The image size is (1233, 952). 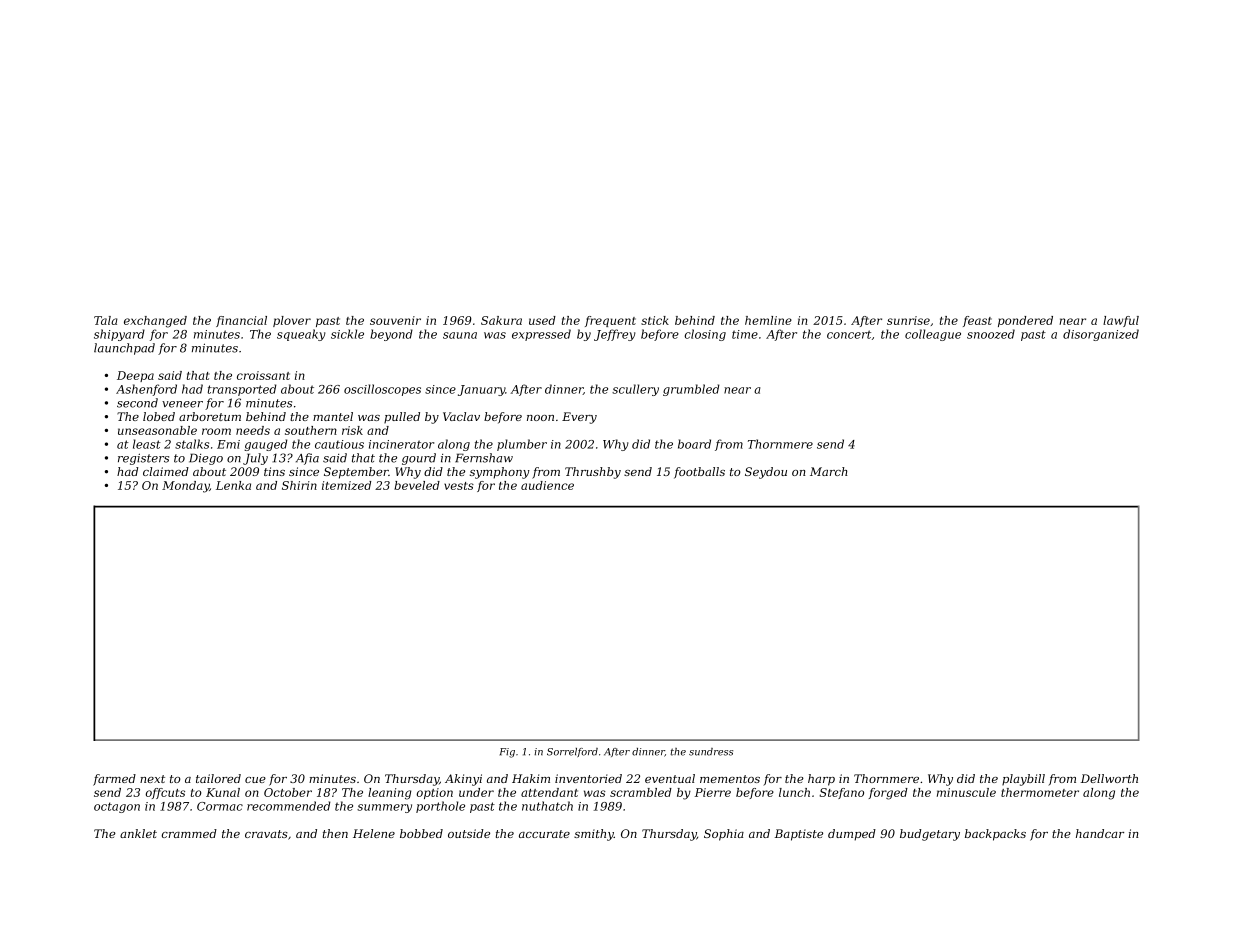 What do you see at coordinates (1040, 792) in the screenshot?
I see `thermometer` at bounding box center [1040, 792].
